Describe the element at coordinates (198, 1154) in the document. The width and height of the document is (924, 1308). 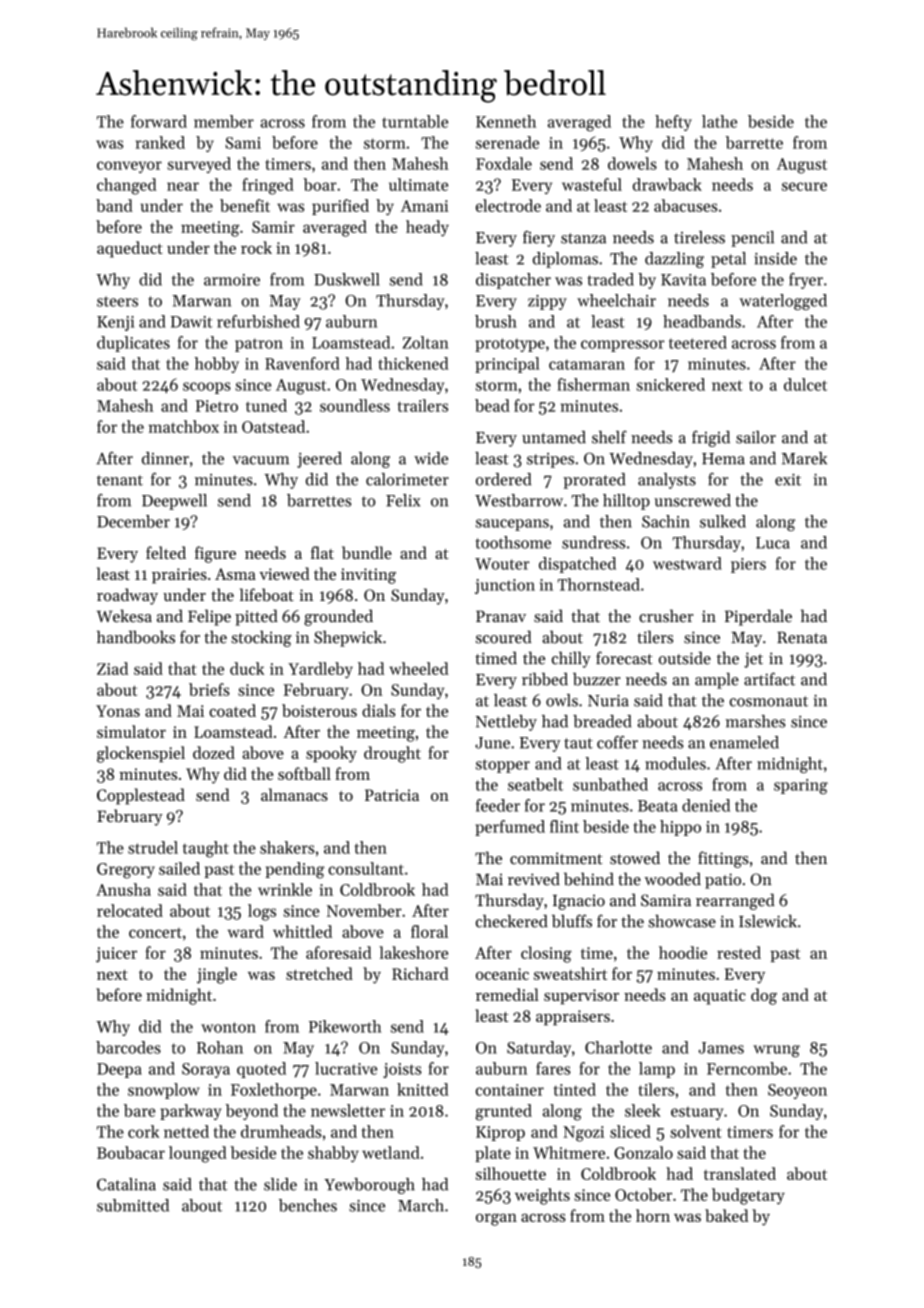
I see `lounged` at that location.
